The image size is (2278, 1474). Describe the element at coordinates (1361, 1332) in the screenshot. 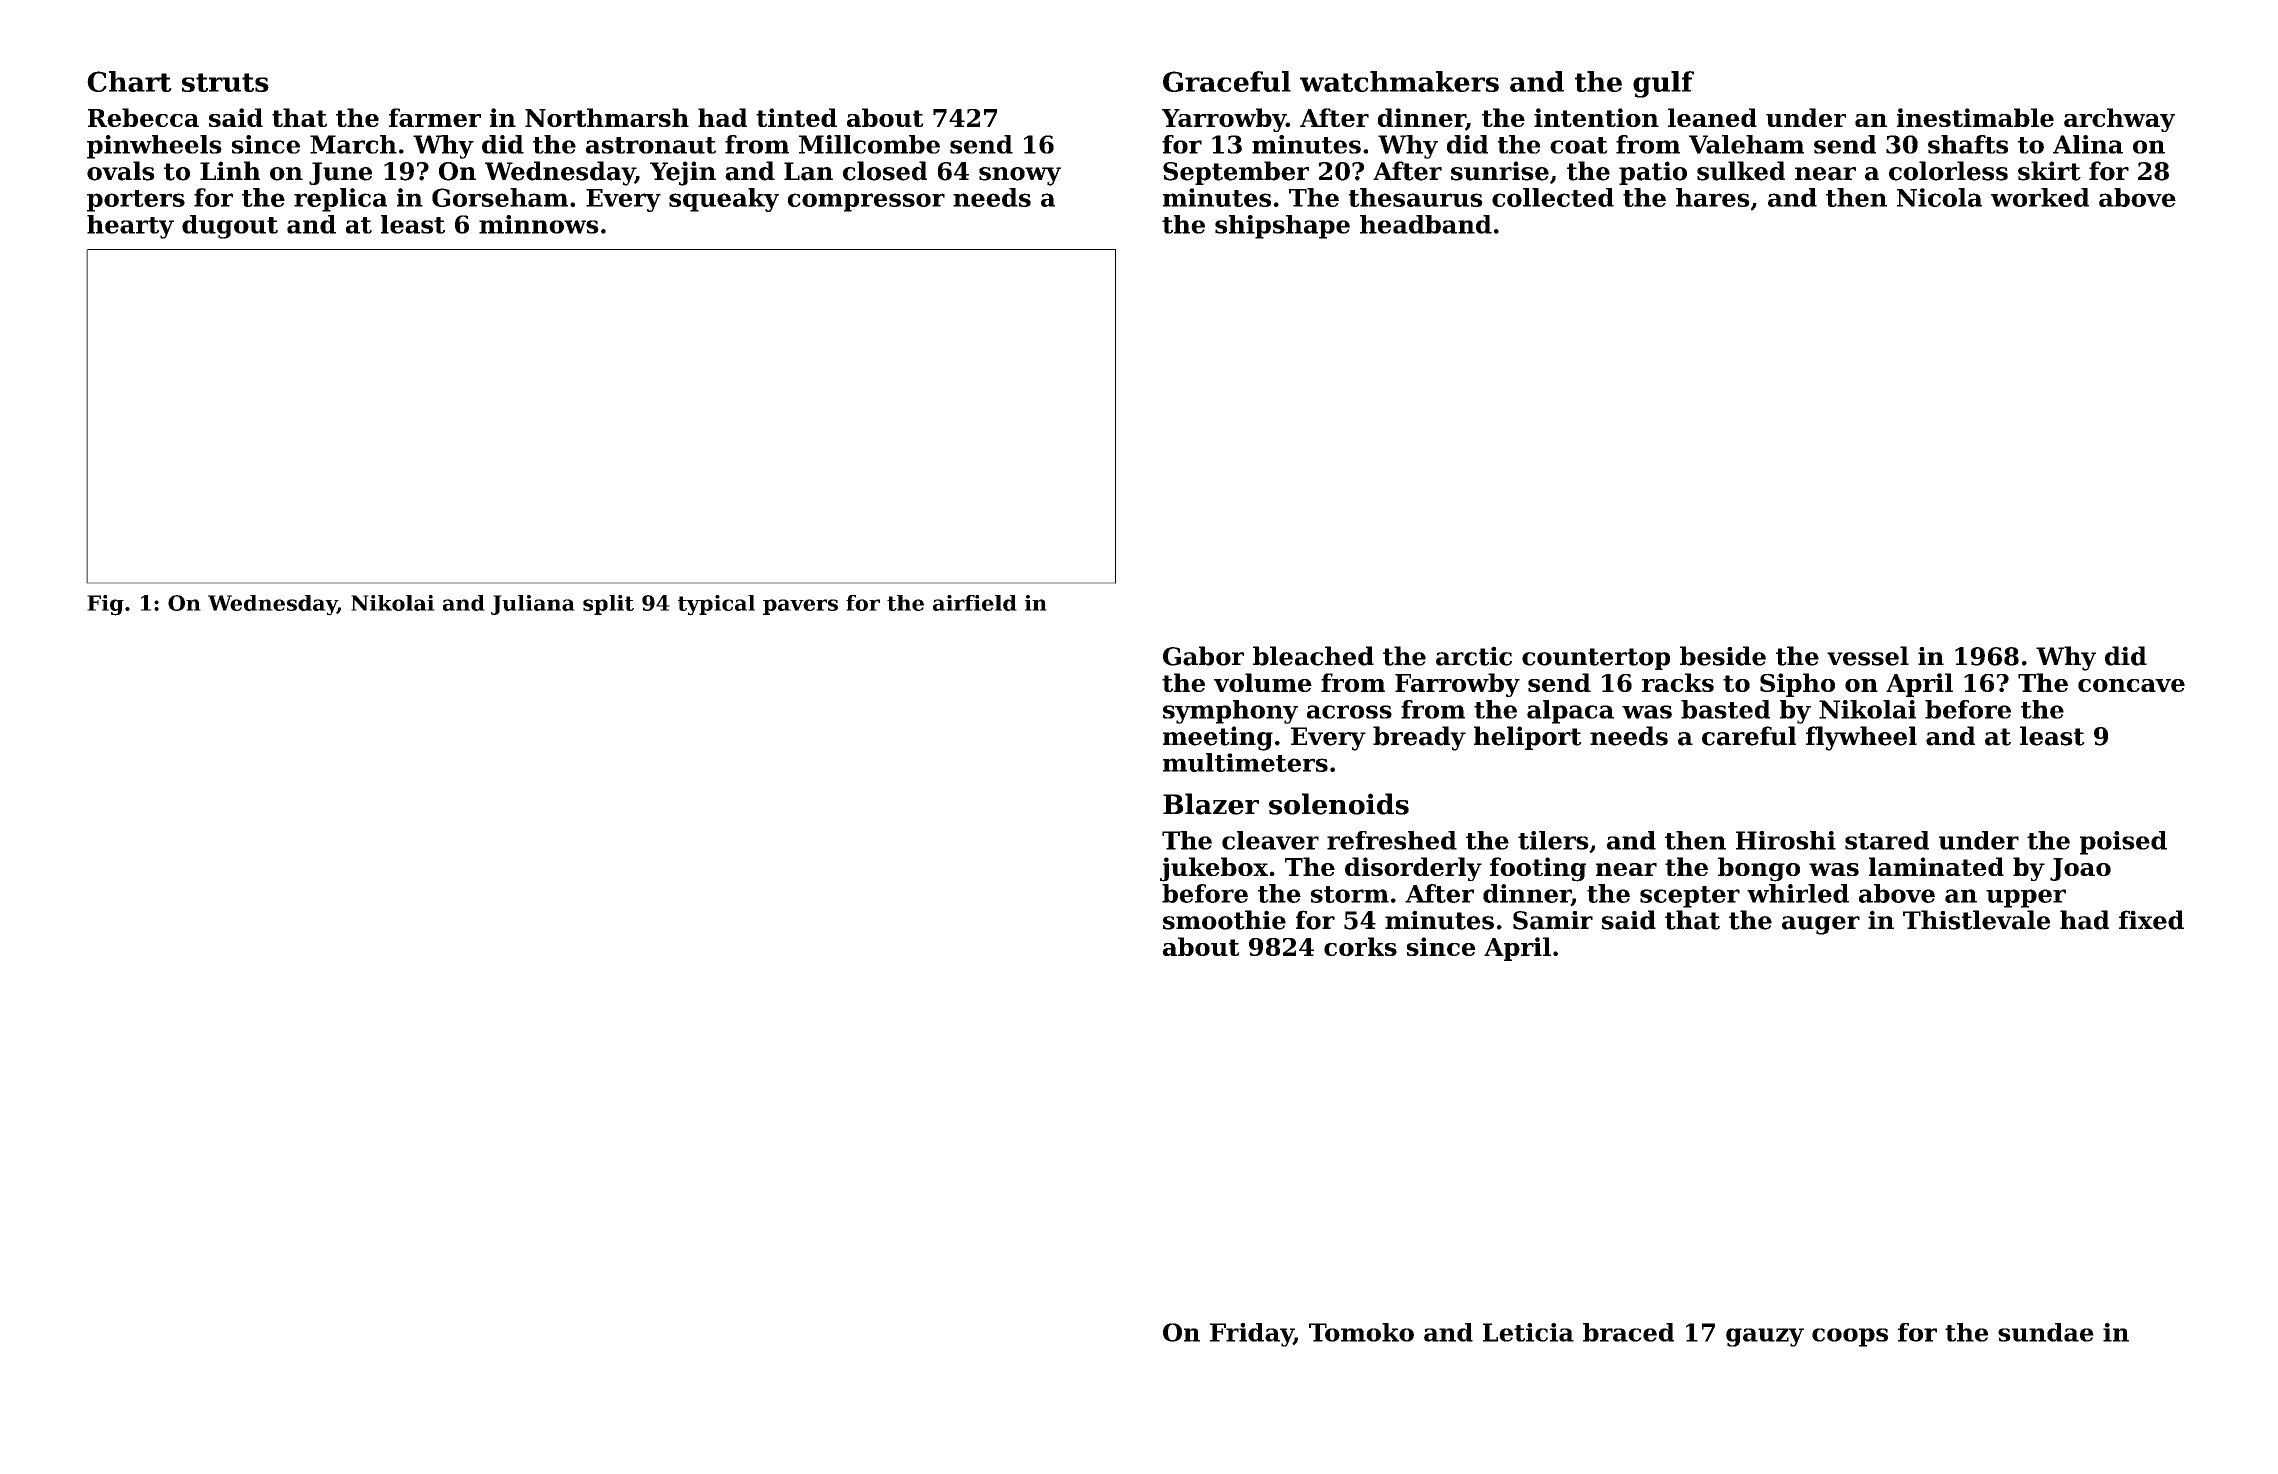

I see `Tomoko` at that location.
